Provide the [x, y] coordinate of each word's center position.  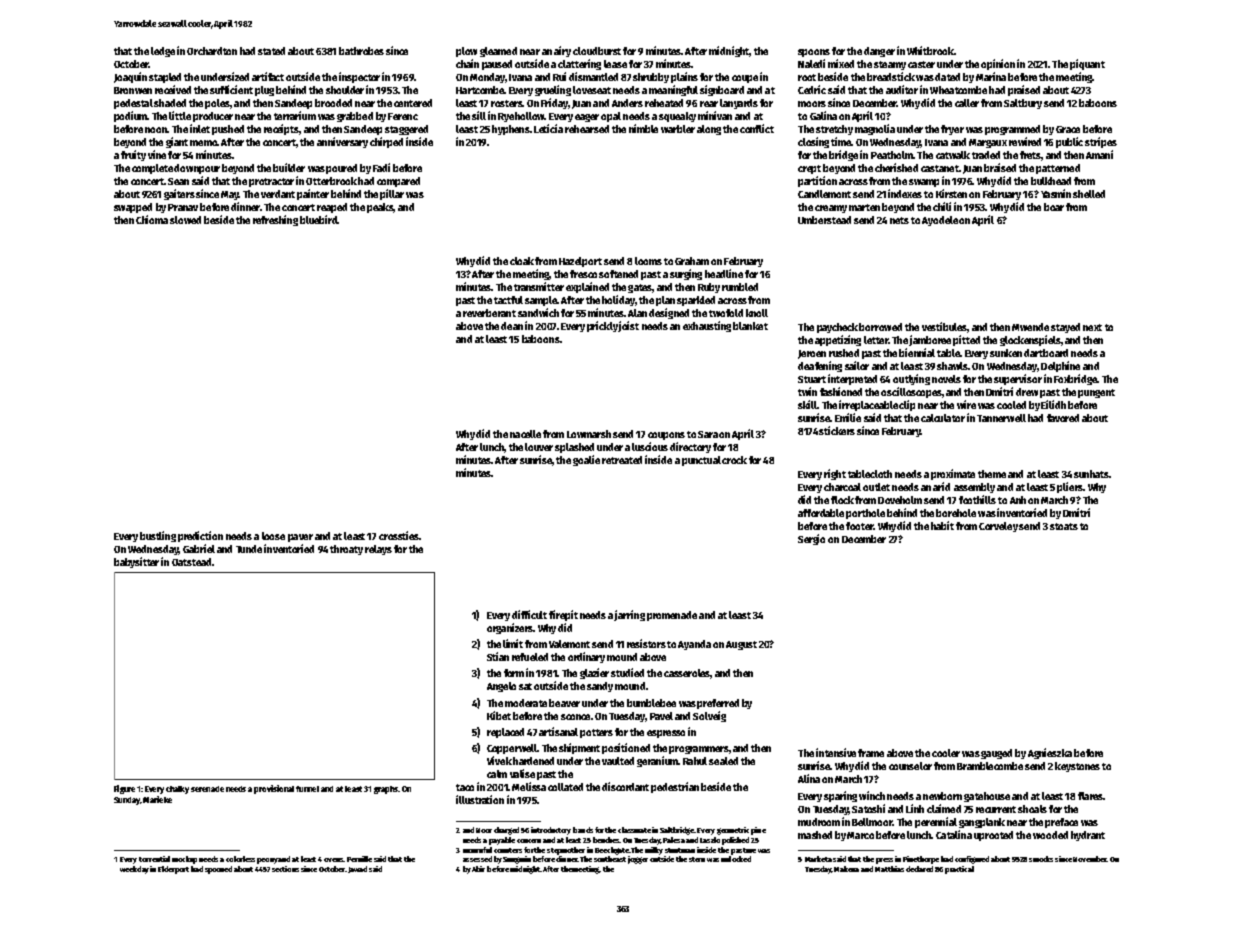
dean [512, 326]
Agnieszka [1050, 753]
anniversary [342, 142]
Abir [478, 869]
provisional [274, 789]
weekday [134, 870]
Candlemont [824, 194]
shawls [952, 366]
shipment [581, 748]
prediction [200, 536]
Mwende [1030, 327]
